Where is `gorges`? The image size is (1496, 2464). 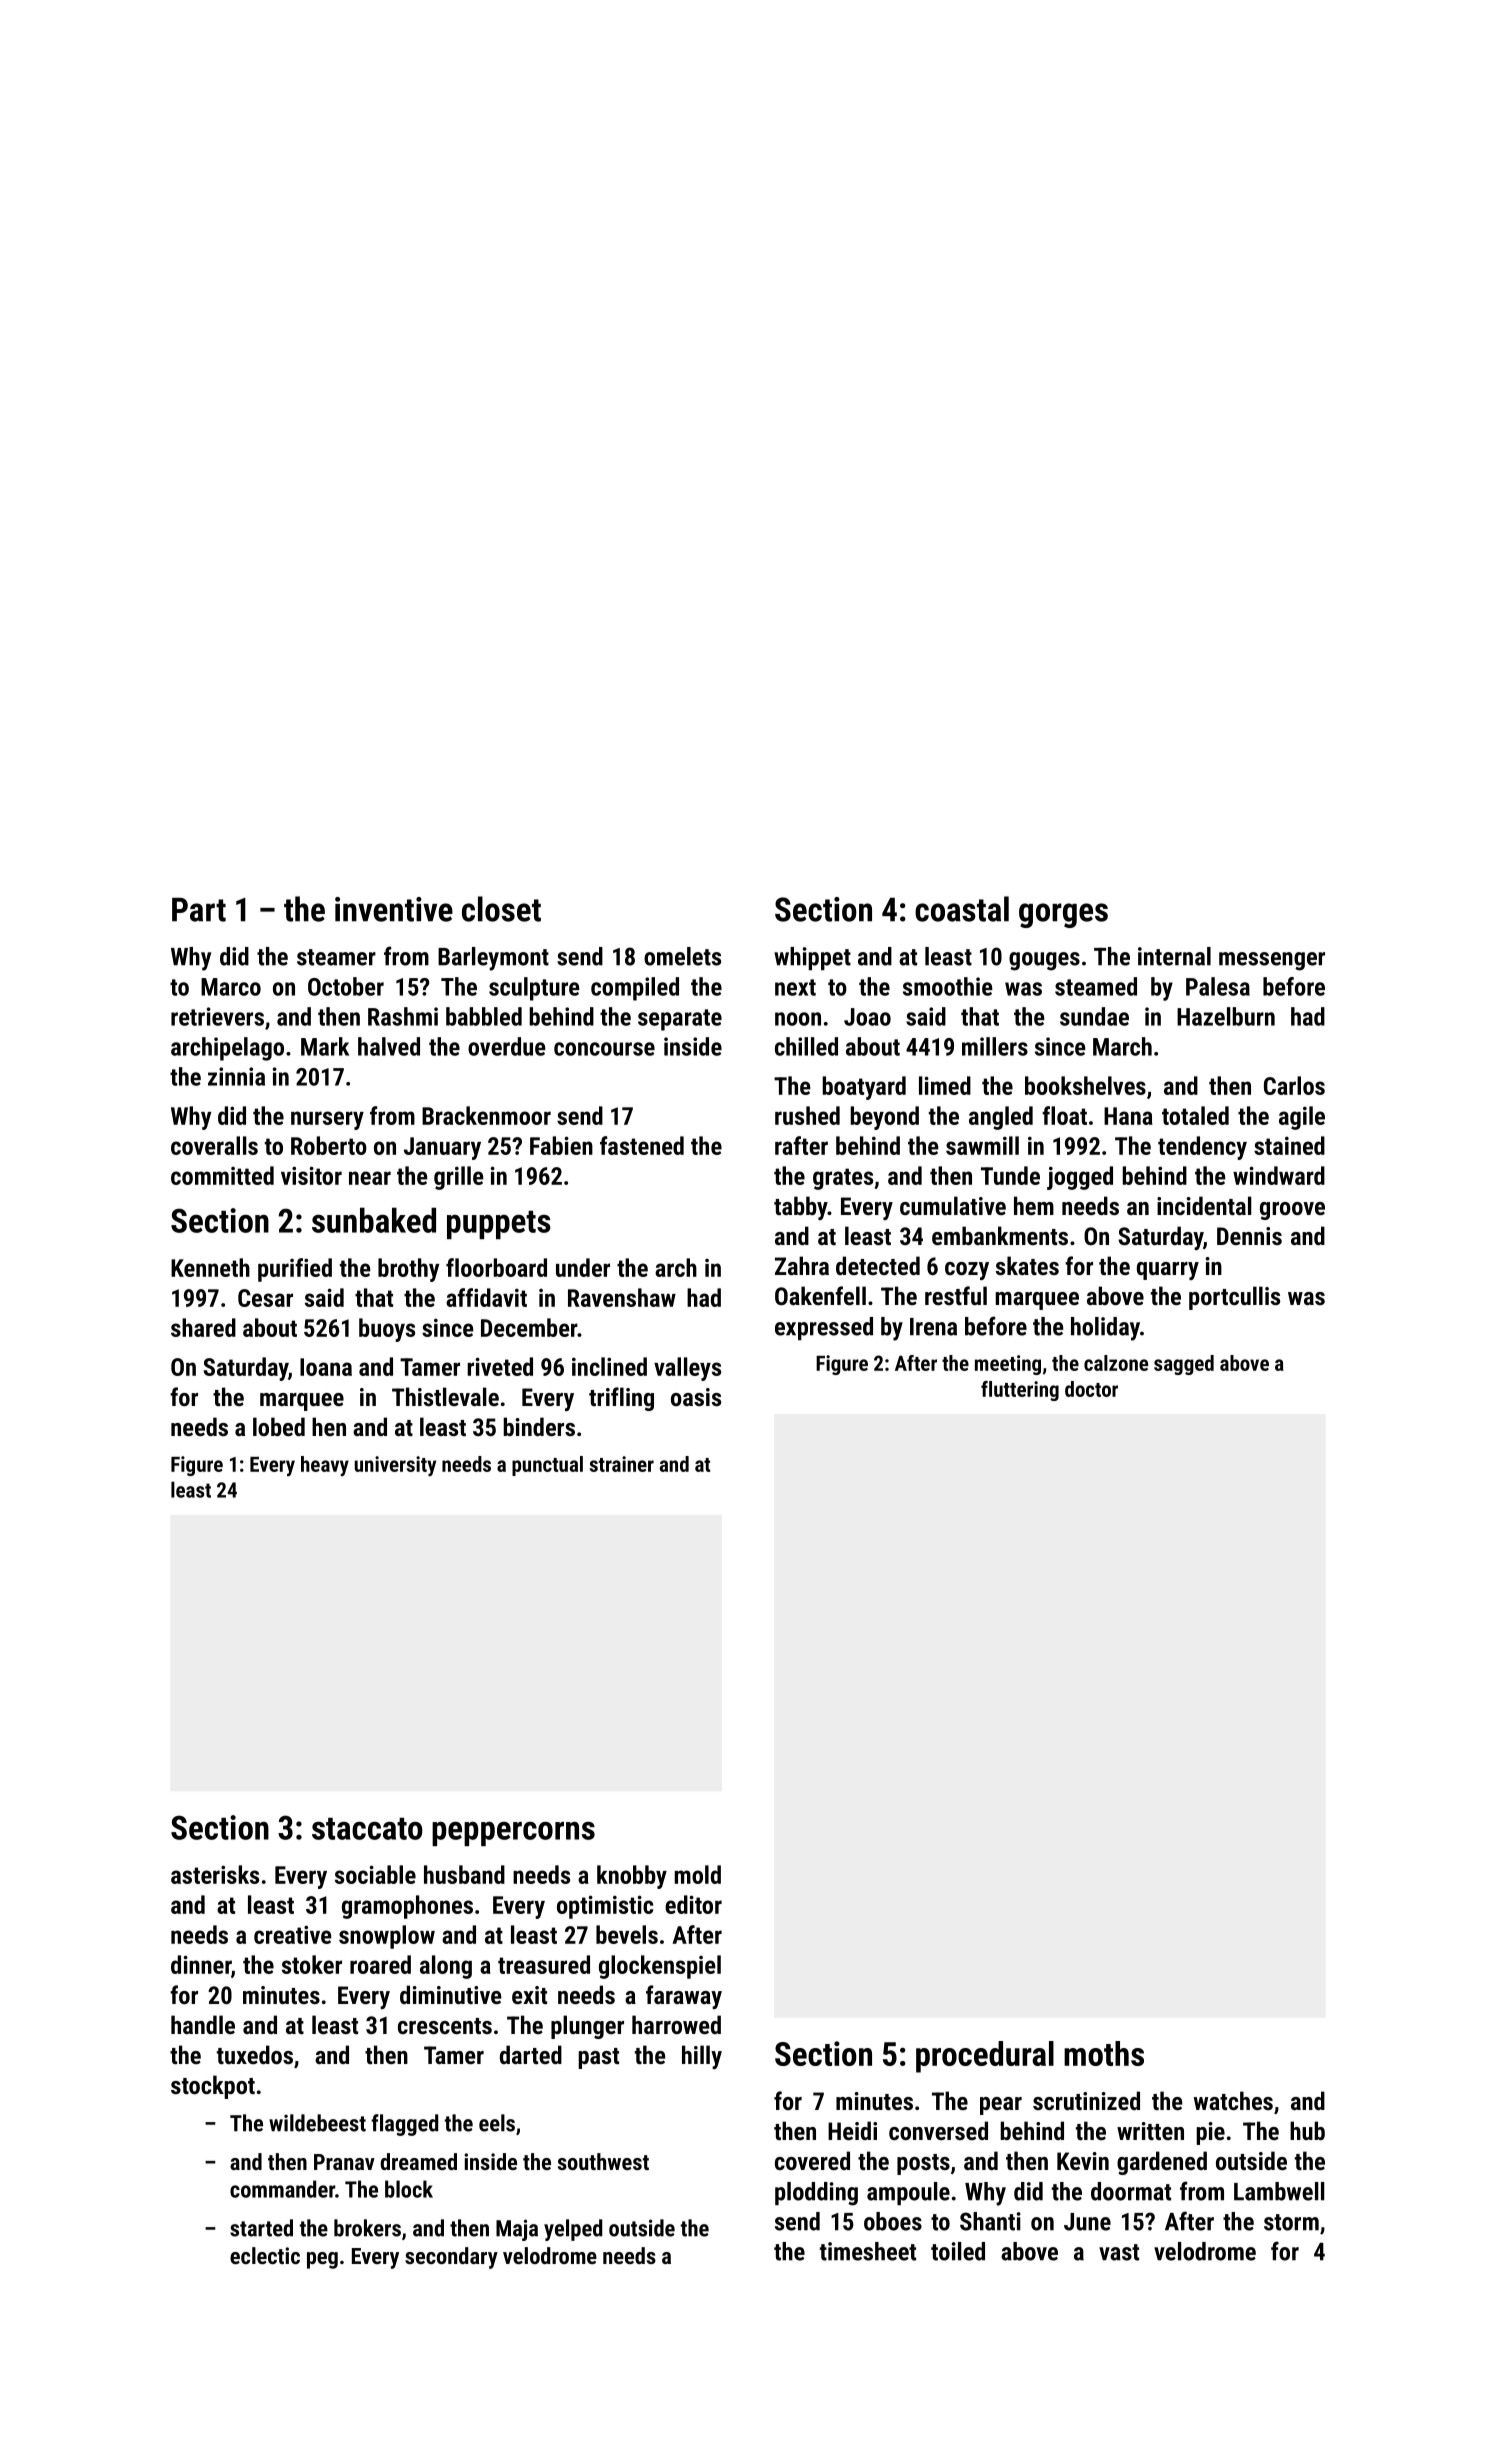
gorges is located at coordinates (1063, 915).
